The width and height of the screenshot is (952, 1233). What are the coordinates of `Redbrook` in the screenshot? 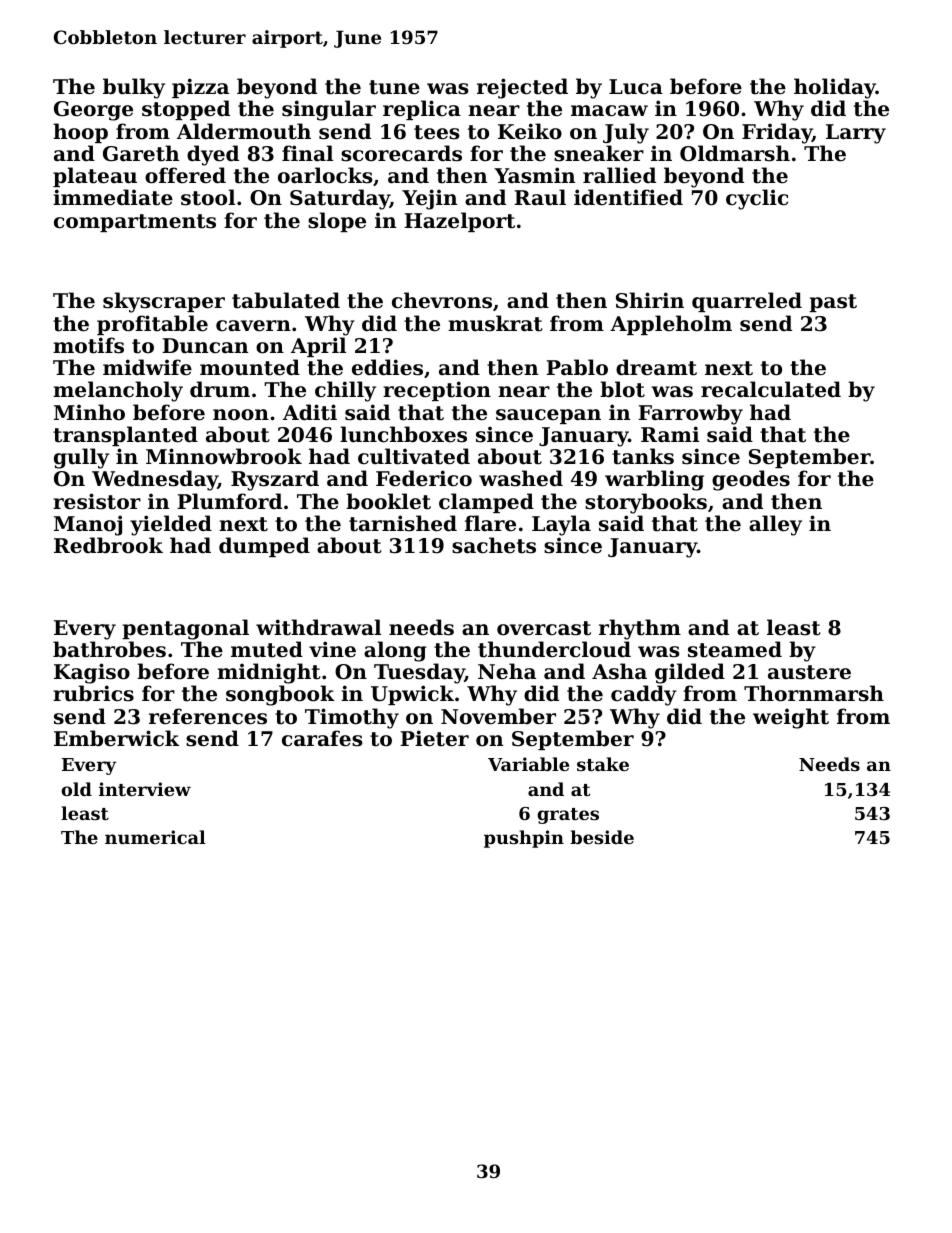 It's located at (108, 545).
